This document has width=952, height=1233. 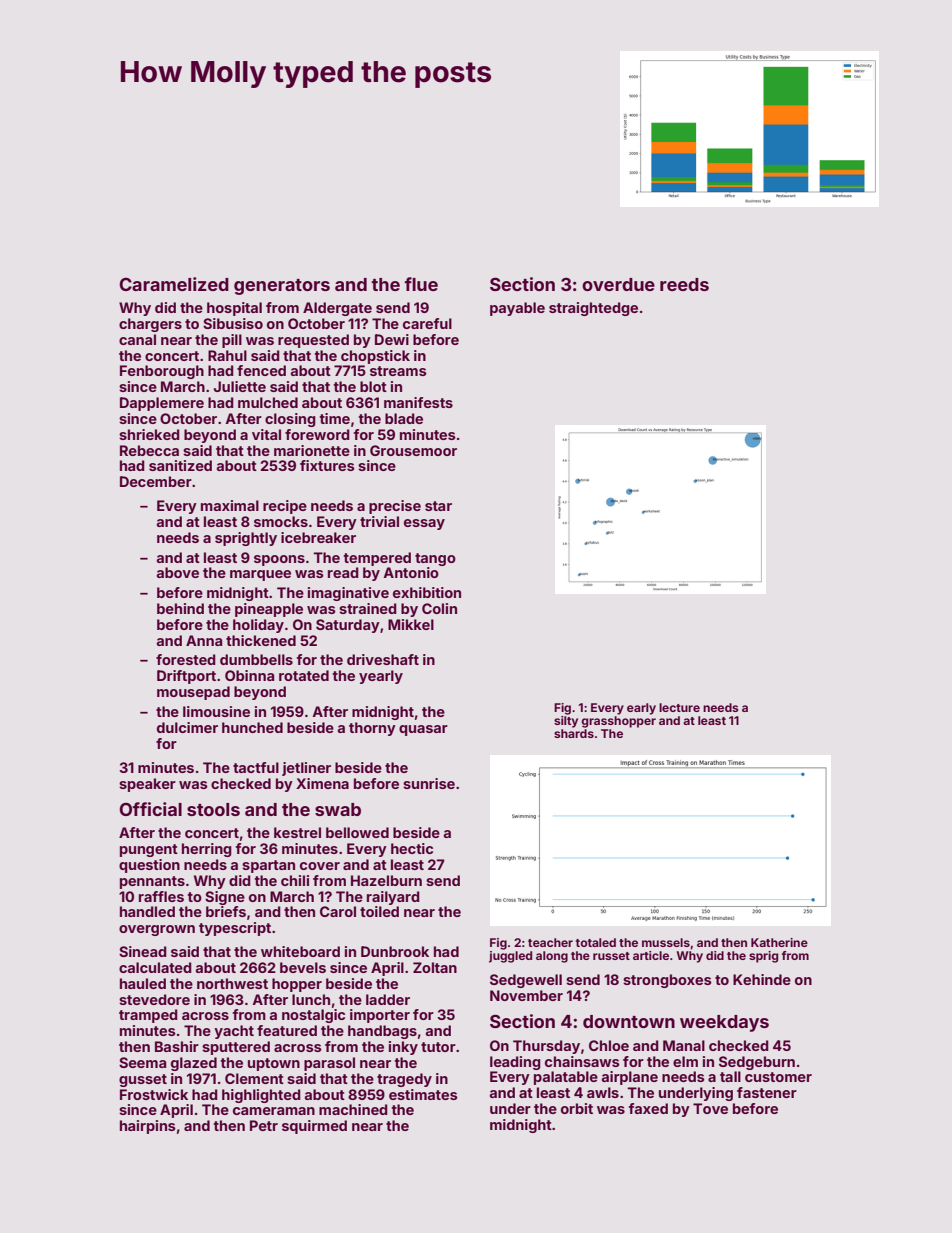 I want to click on estimates, so click(x=423, y=1094).
